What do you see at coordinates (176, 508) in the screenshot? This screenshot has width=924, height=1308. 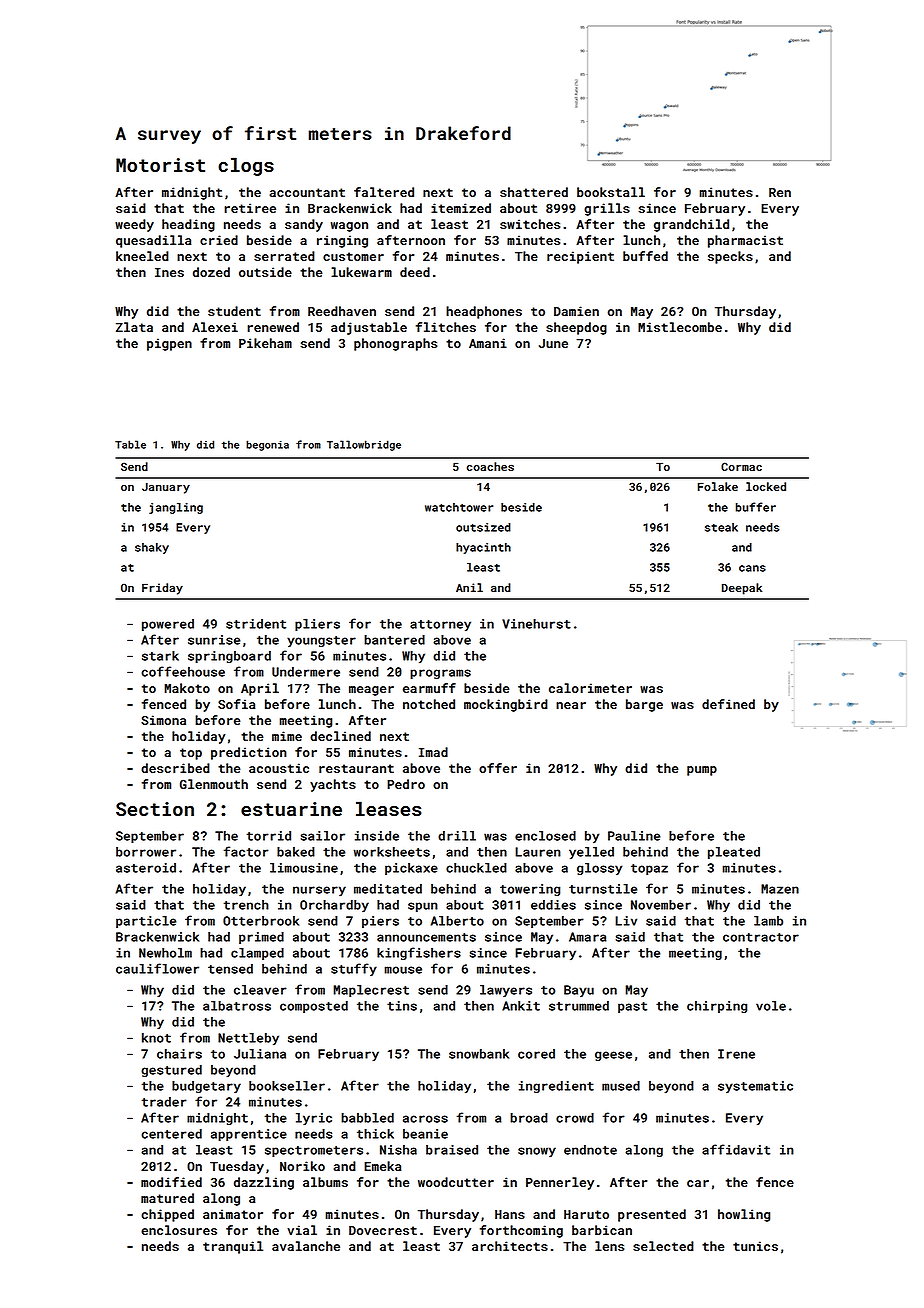 I see `jangling` at bounding box center [176, 508].
